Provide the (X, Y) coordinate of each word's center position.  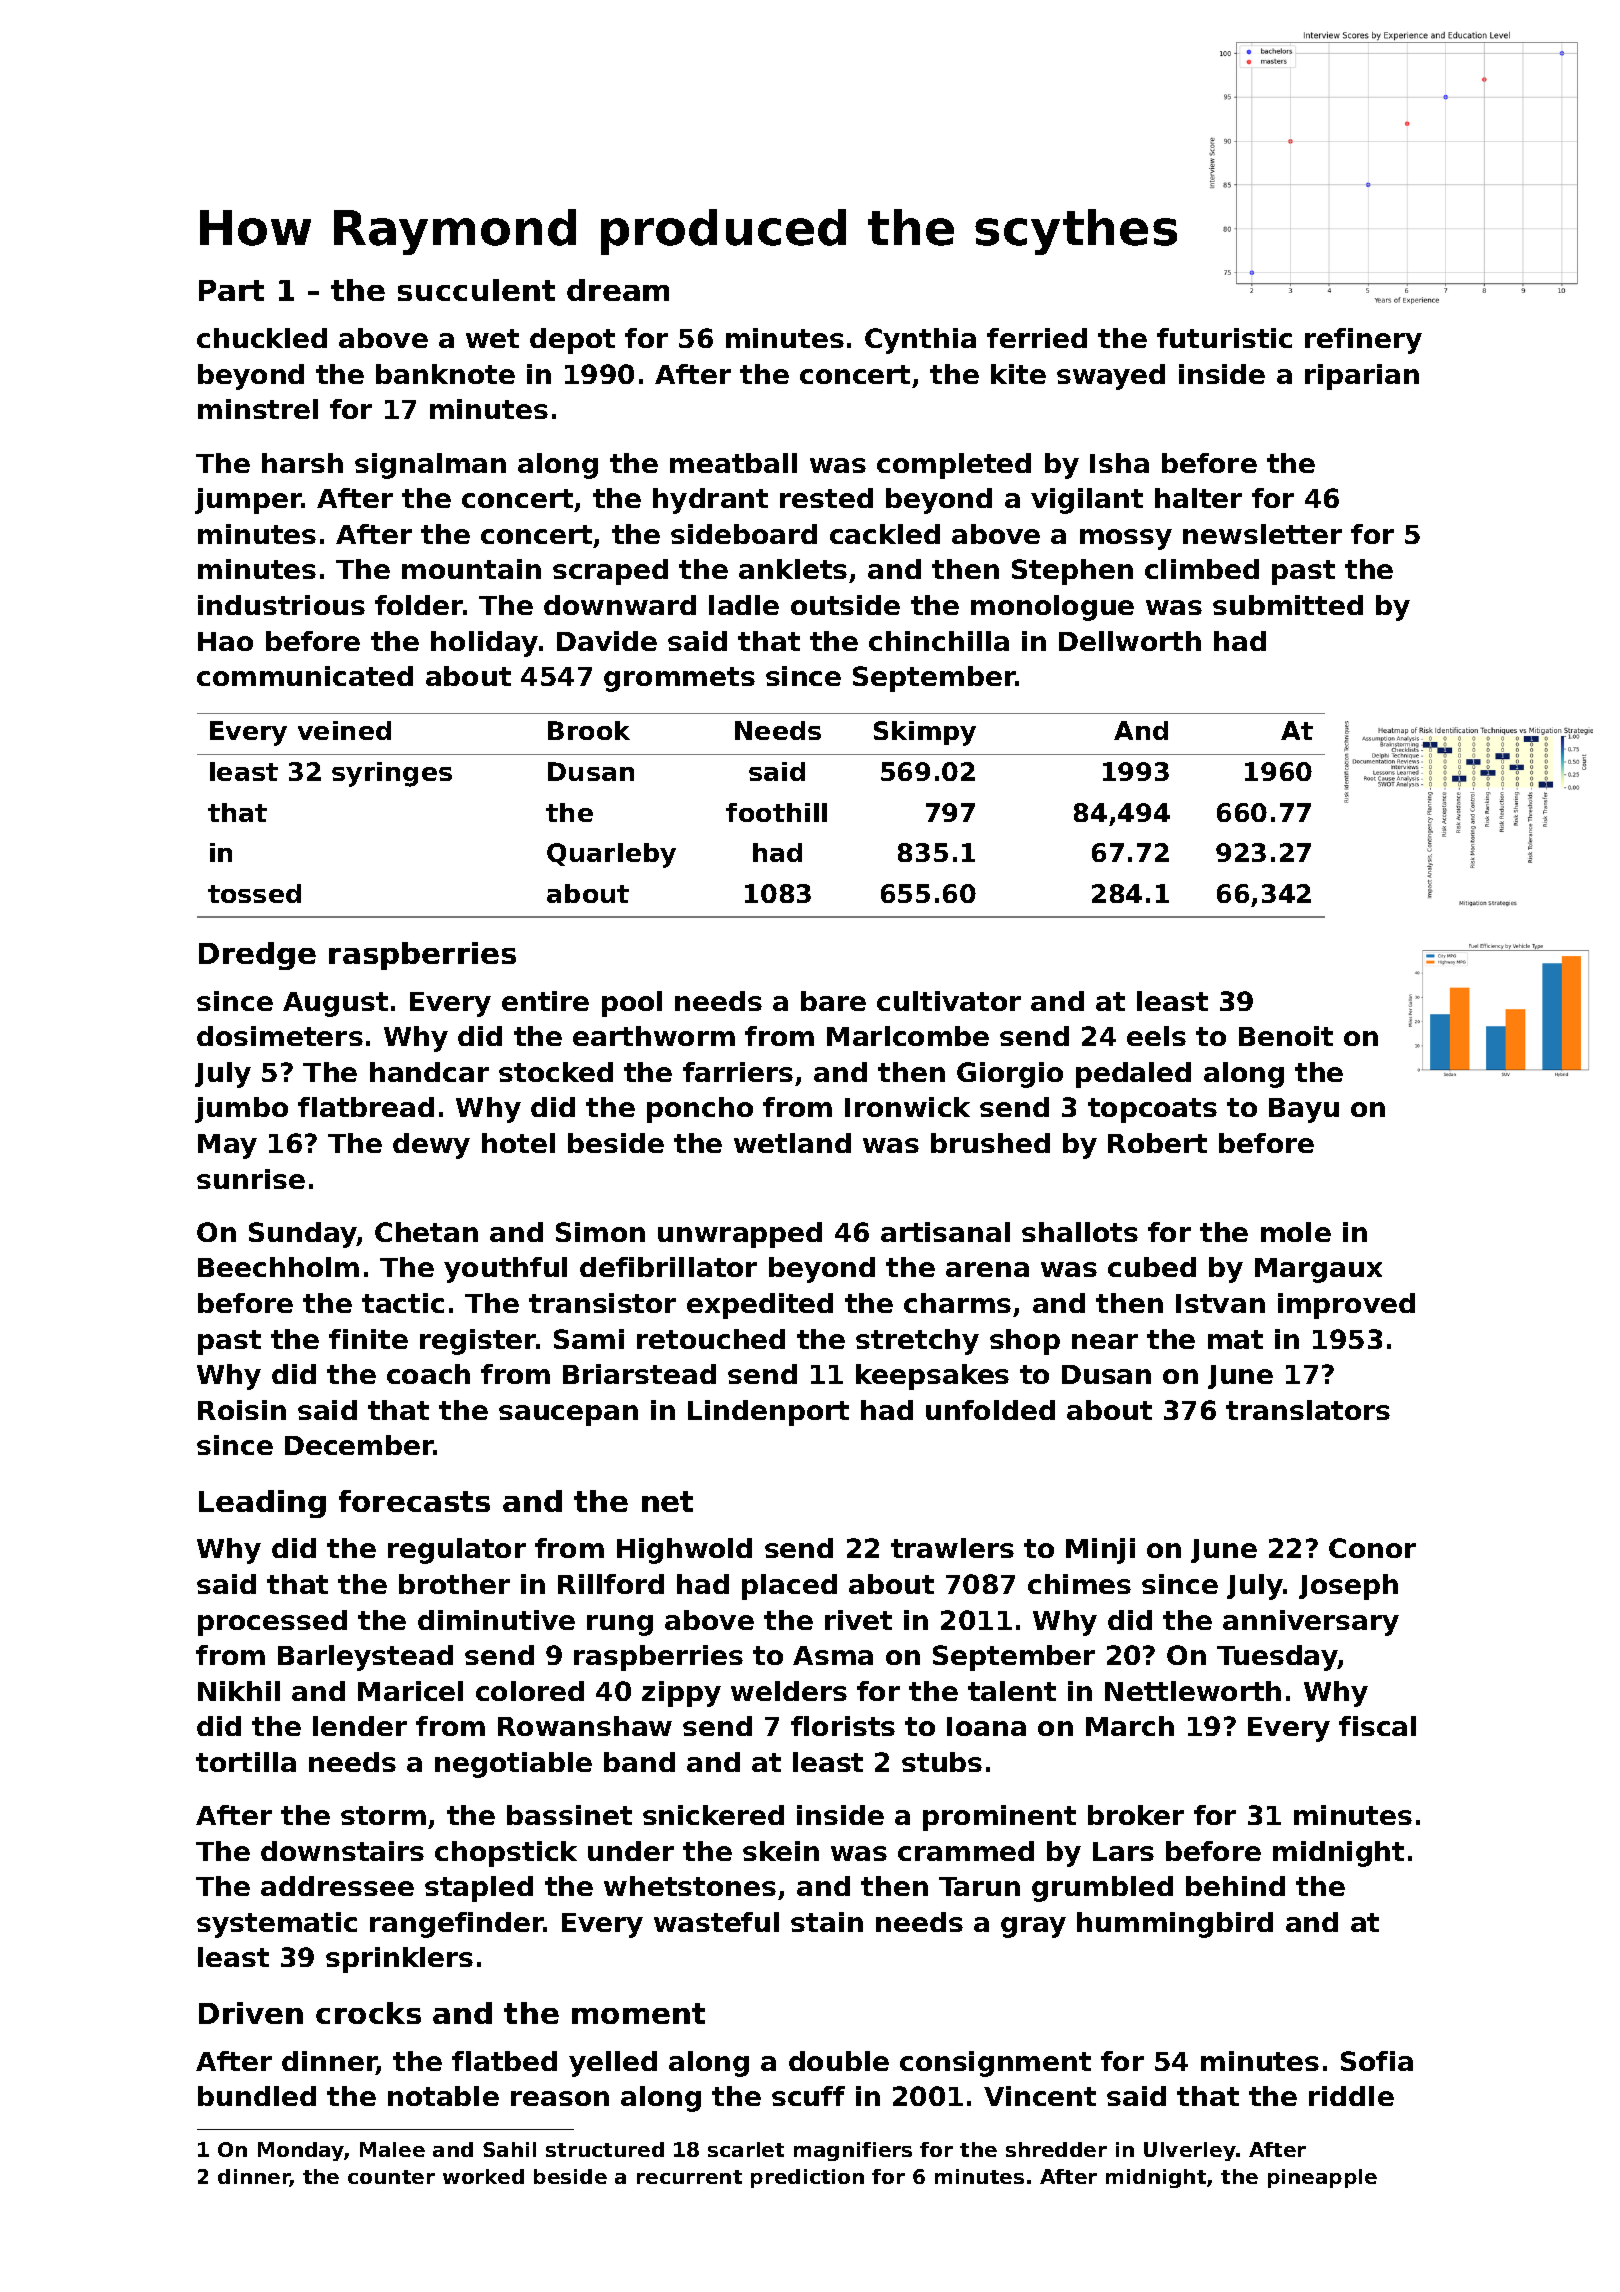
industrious (281, 605)
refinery (1363, 341)
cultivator (949, 1001)
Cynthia (920, 341)
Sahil (509, 2149)
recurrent (689, 2177)
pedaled (1133, 1075)
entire (545, 1001)
